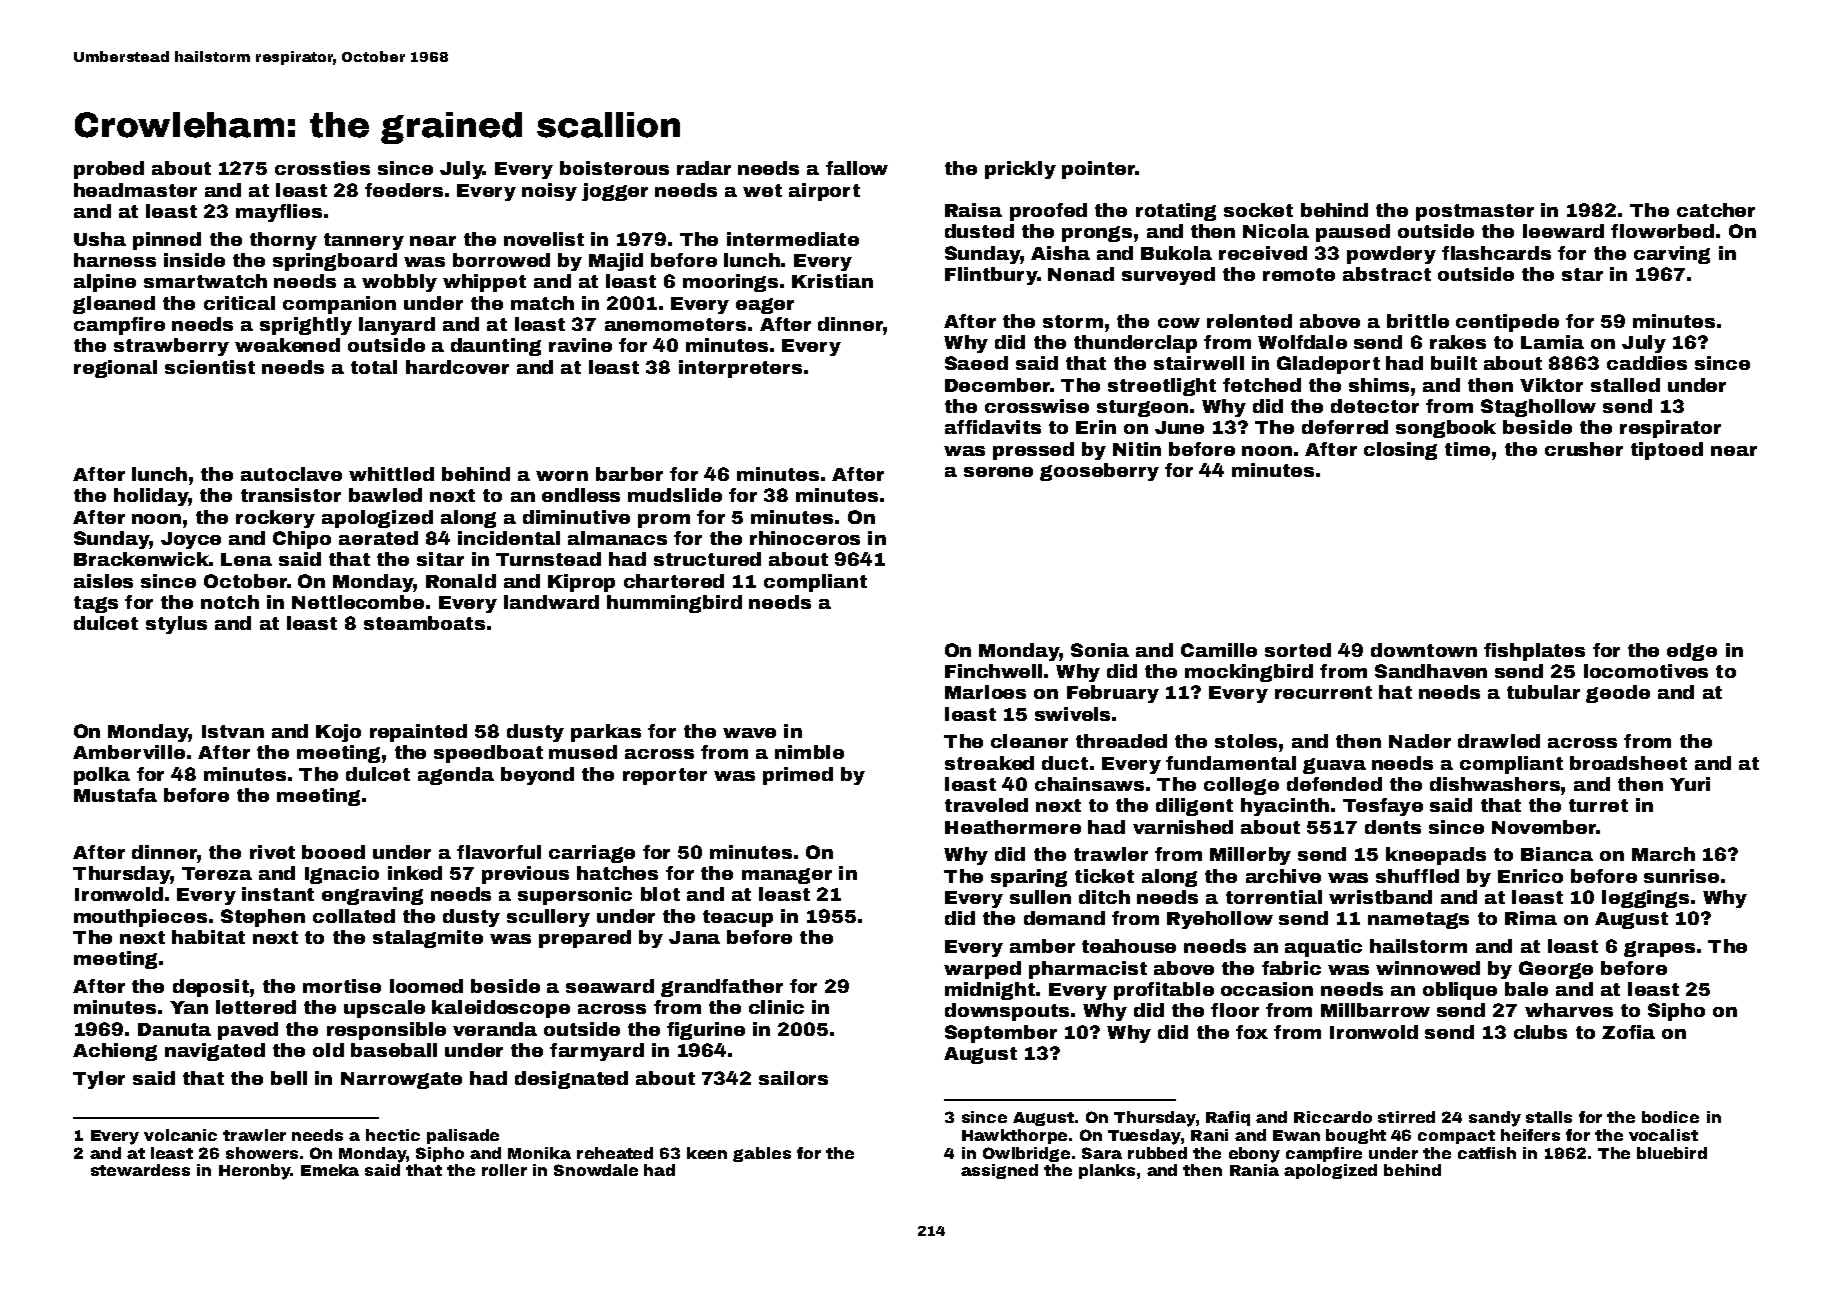 Image resolution: width=1833 pixels, height=1296 pixels. Describe the element at coordinates (1552, 342) in the document. I see `Lamia` at that location.
